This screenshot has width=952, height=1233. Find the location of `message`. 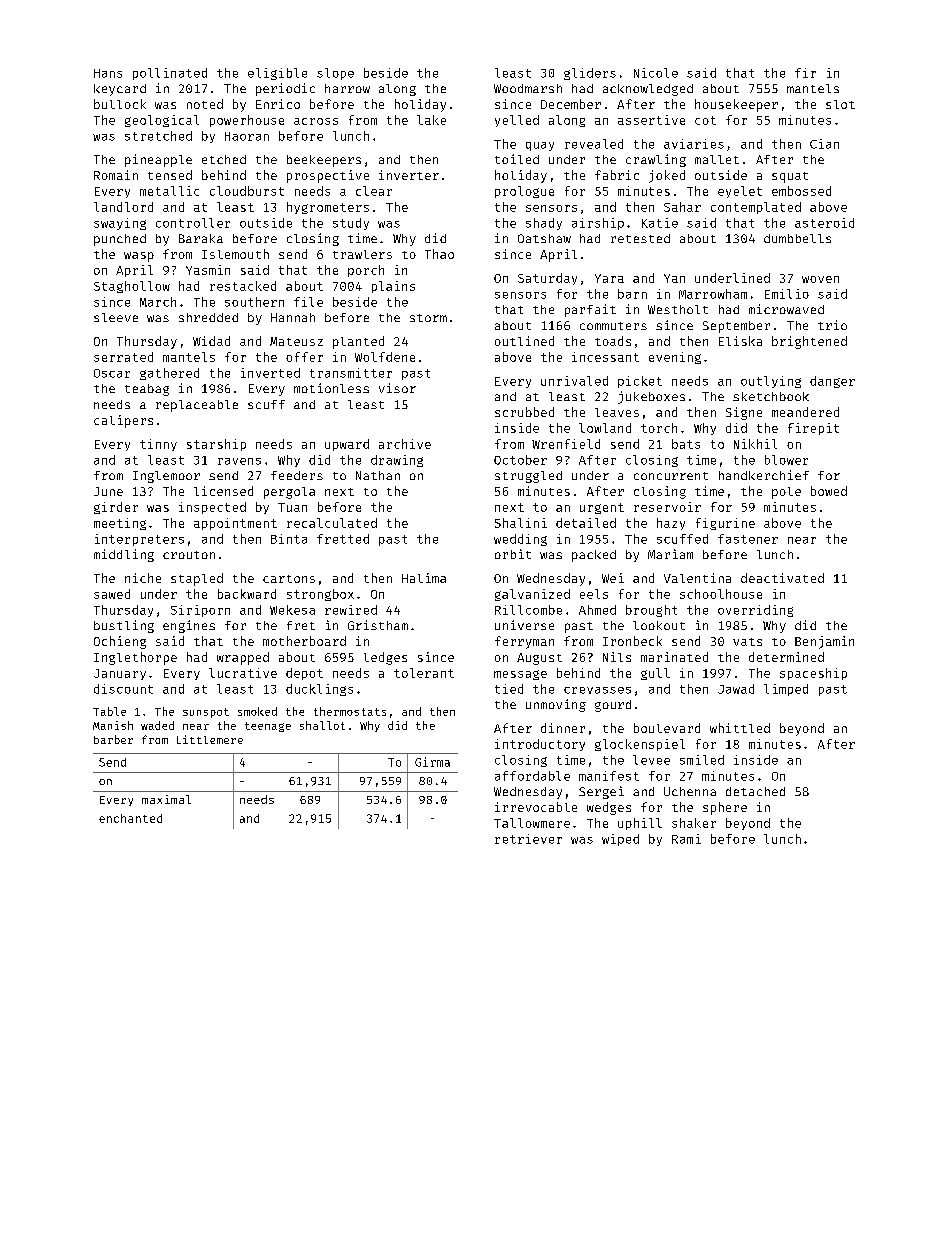

message is located at coordinates (520, 675).
